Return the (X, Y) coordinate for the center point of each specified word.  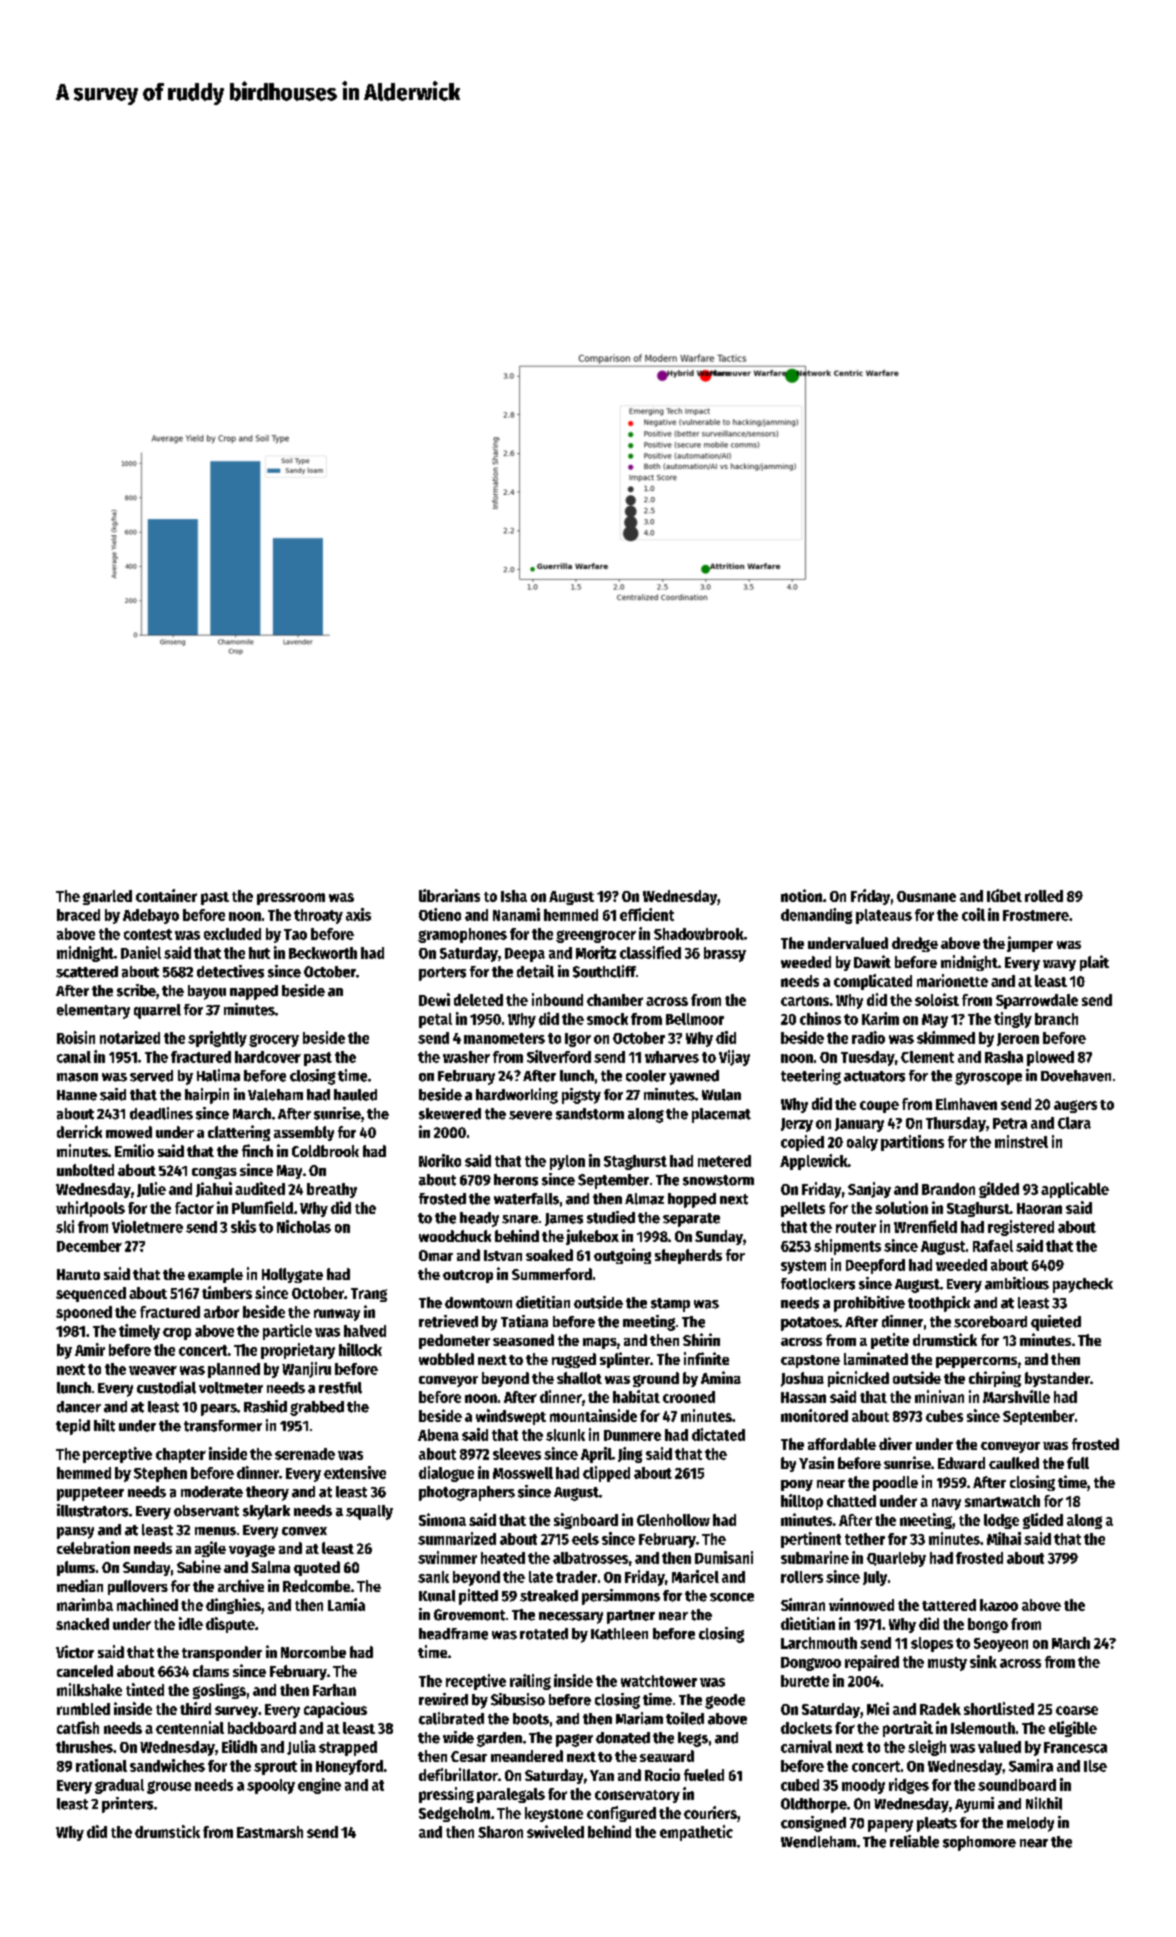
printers (127, 1805)
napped (254, 992)
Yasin (816, 1462)
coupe (879, 1107)
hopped (692, 1200)
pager (574, 1740)
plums (76, 1568)
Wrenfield (925, 1226)
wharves (672, 1057)
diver (895, 1443)
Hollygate (292, 1275)
